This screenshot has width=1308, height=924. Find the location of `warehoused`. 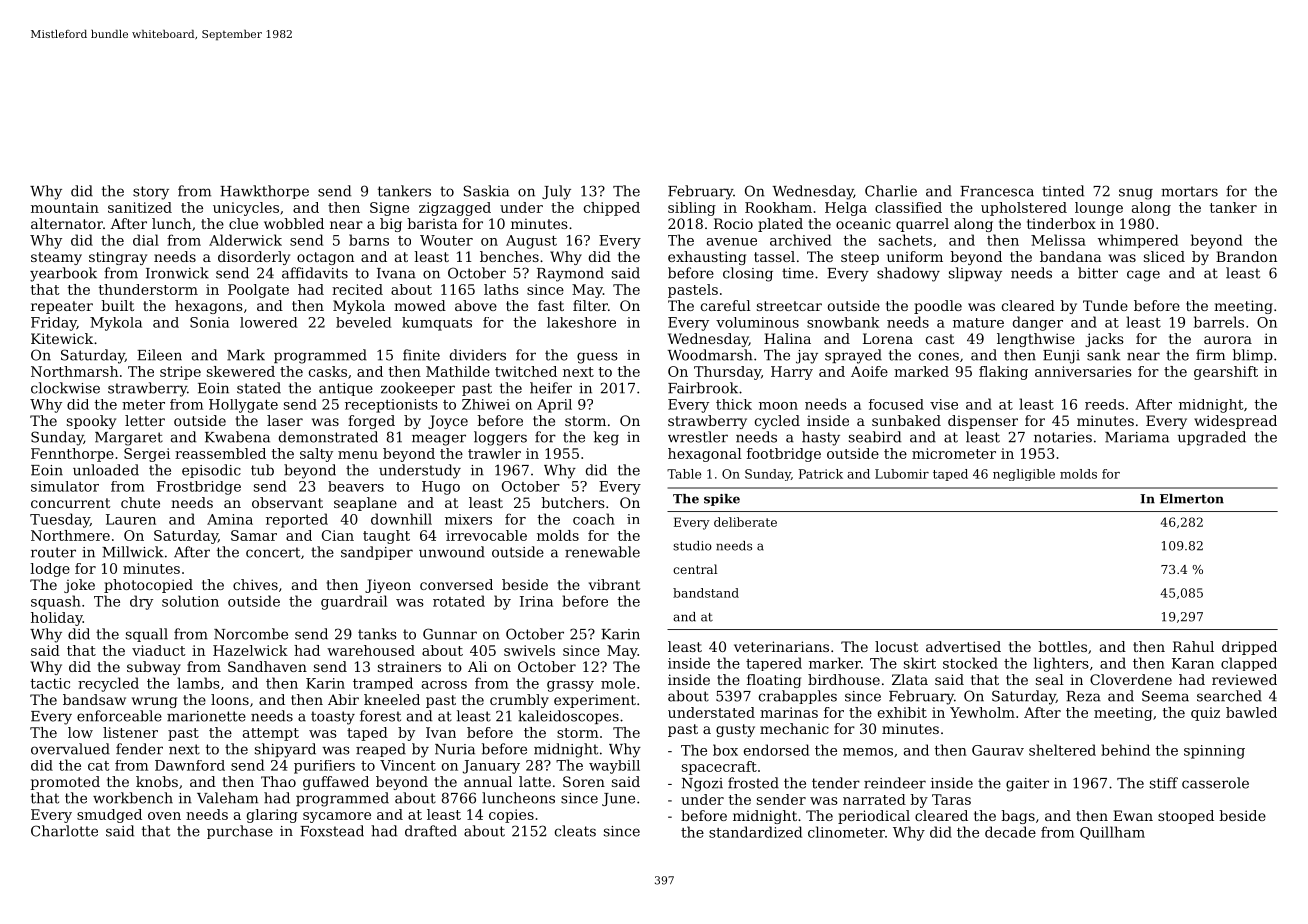

warehoused is located at coordinates (371, 650).
